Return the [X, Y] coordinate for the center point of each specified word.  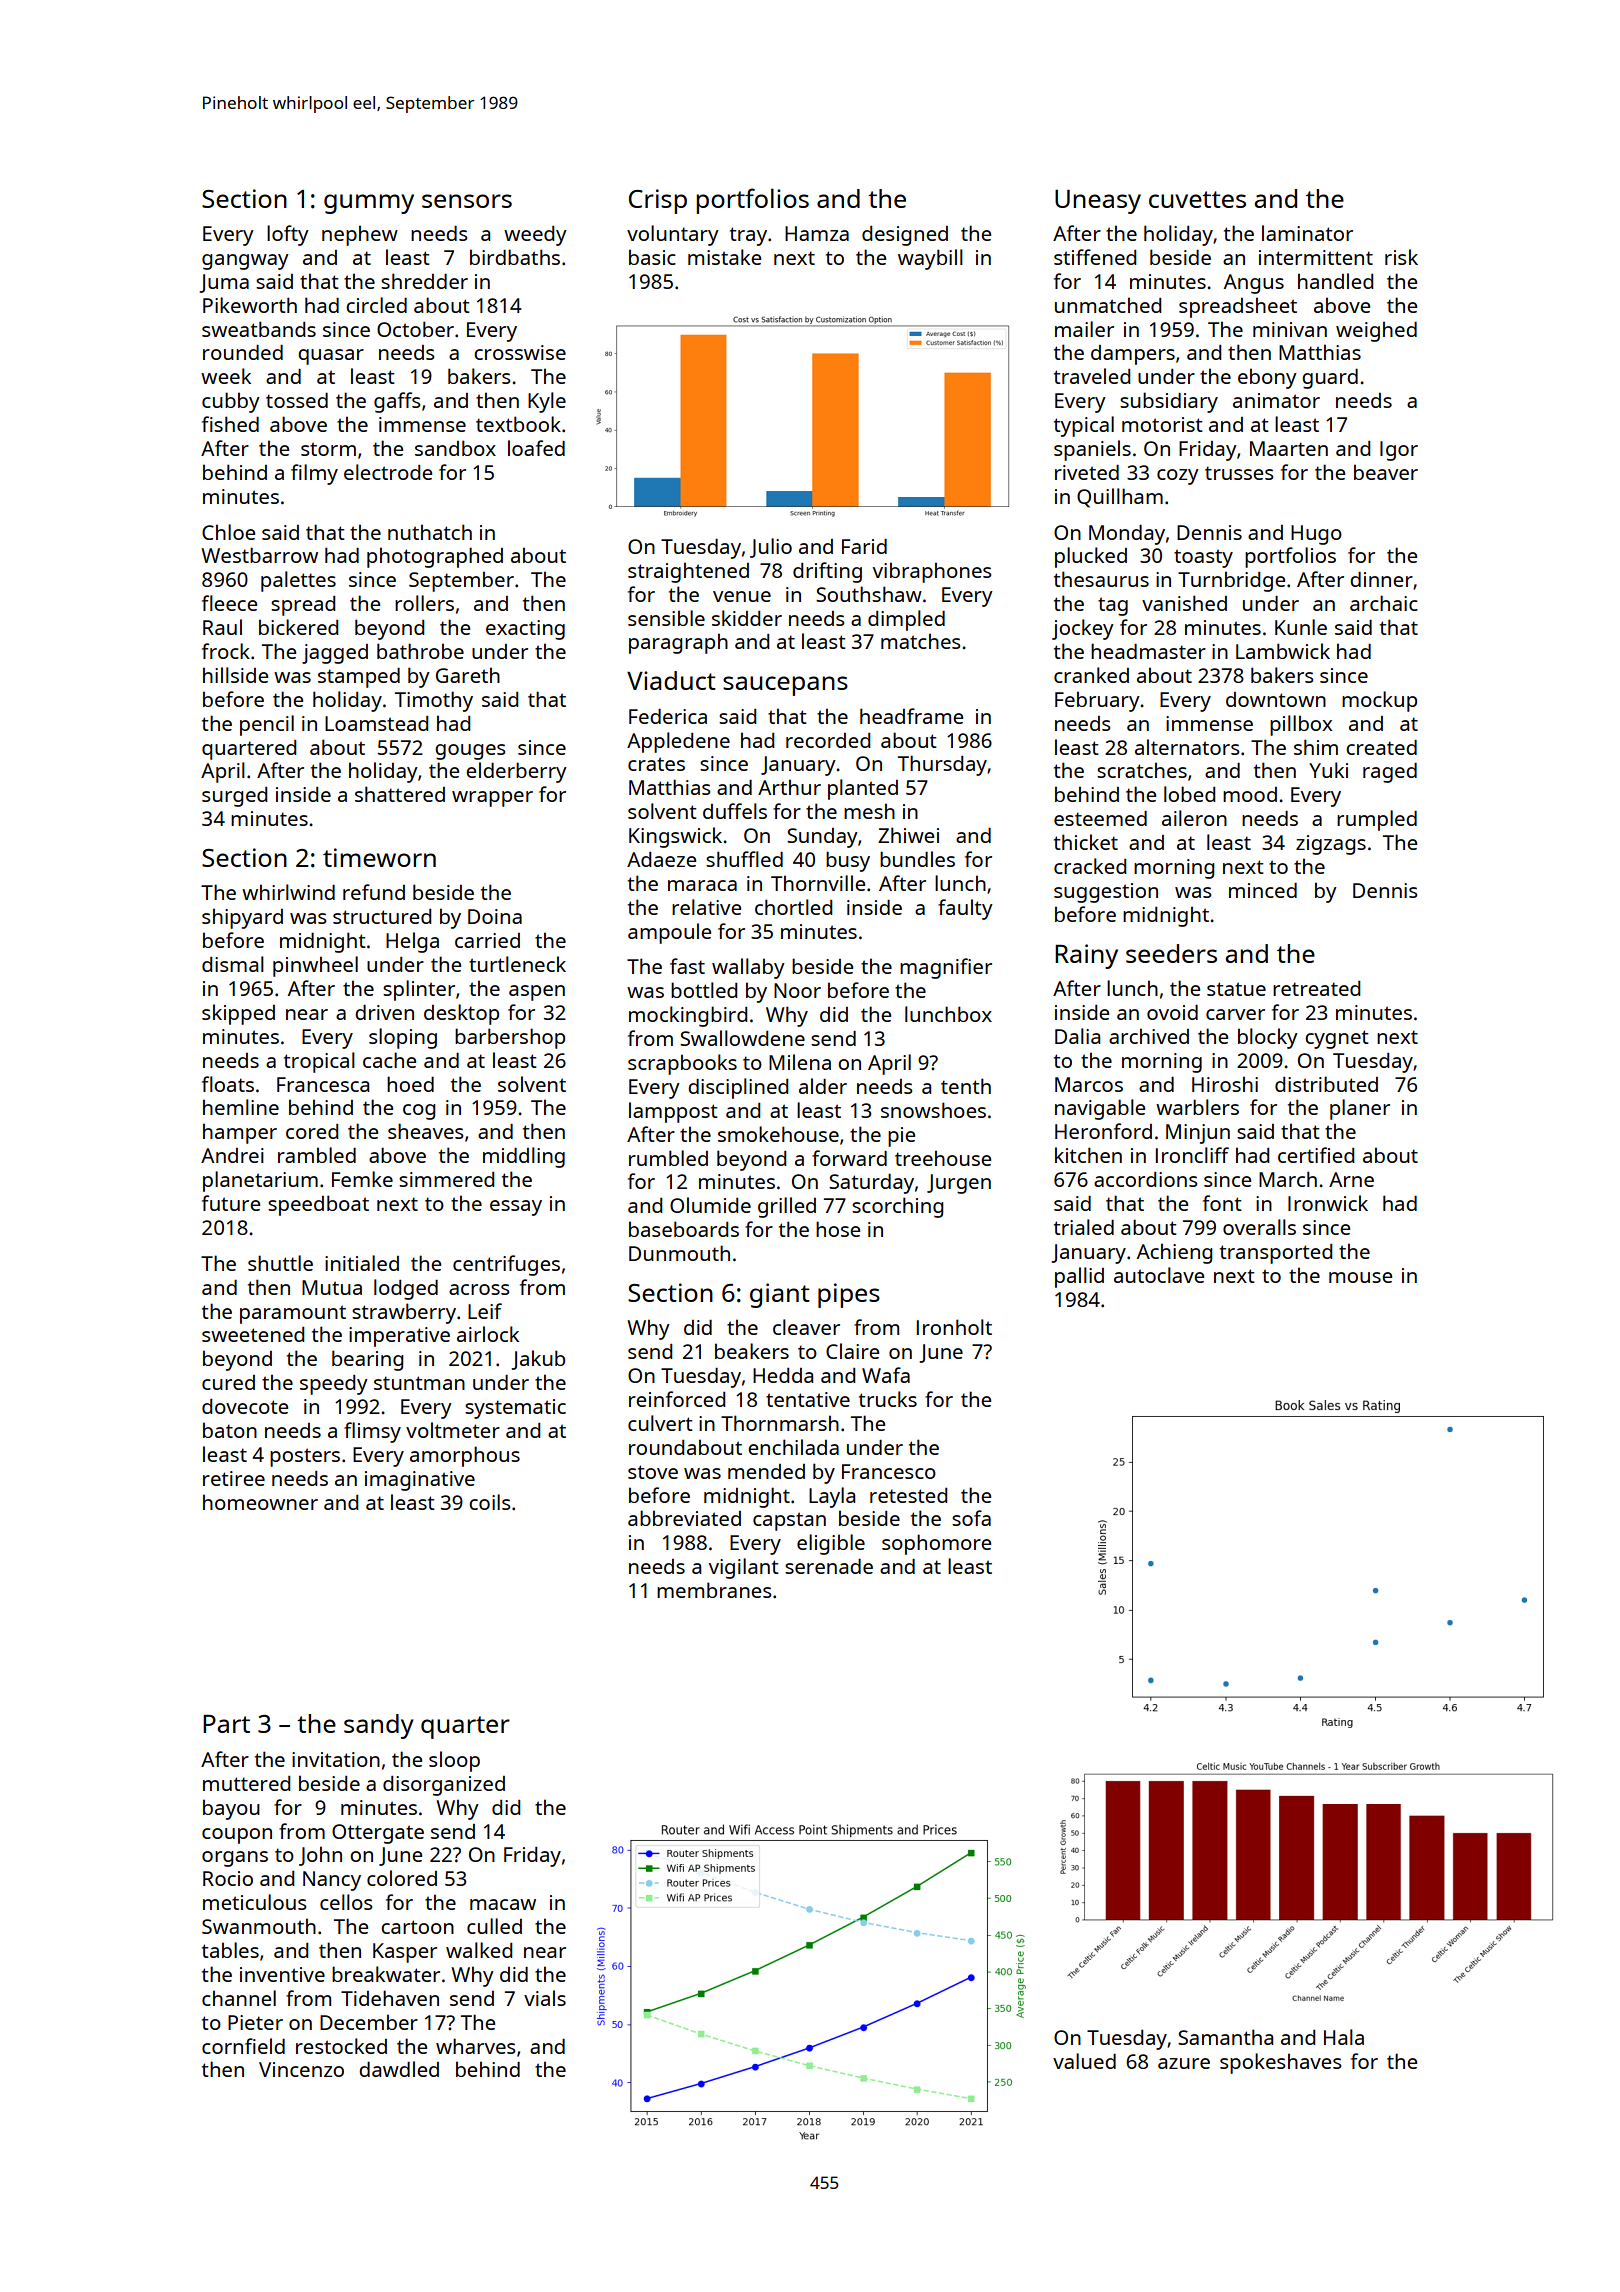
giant [780, 1295]
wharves [475, 2046]
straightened [688, 572]
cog [419, 1112]
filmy [314, 474]
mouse [1360, 1277]
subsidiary [1169, 402]
